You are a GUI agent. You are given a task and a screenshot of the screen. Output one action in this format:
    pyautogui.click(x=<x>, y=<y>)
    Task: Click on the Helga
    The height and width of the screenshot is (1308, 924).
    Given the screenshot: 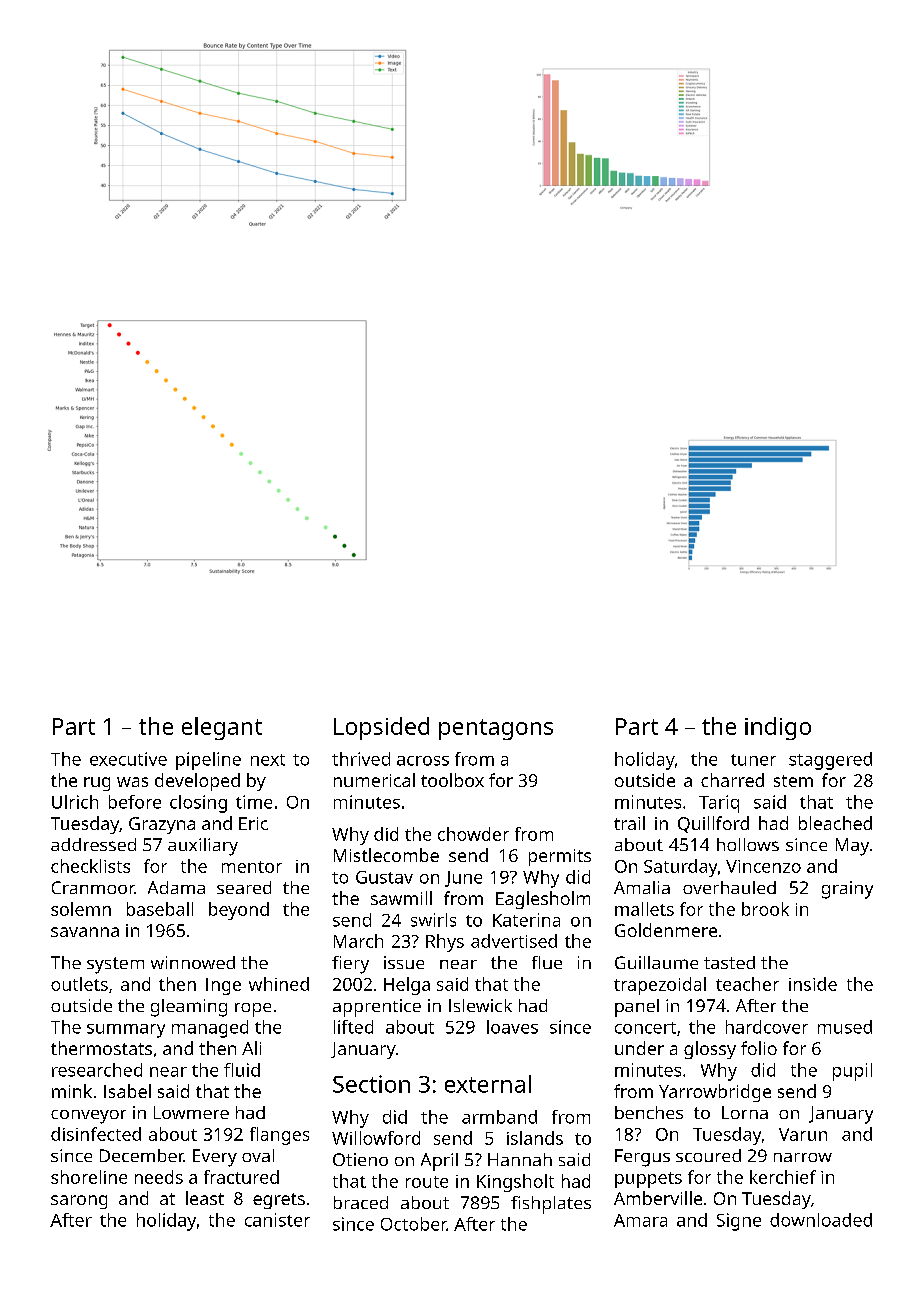 What is the action you would take?
    pyautogui.click(x=407, y=986)
